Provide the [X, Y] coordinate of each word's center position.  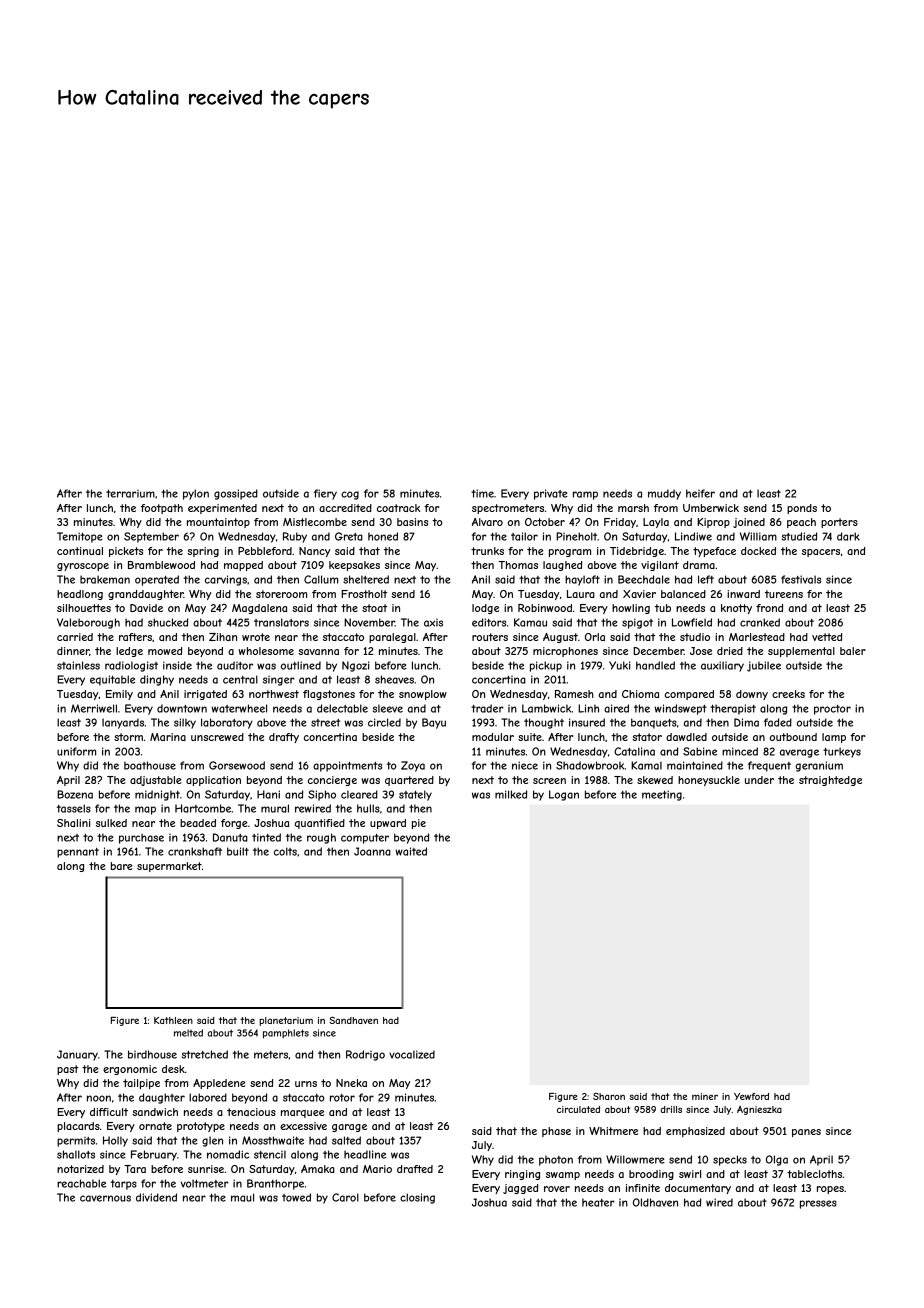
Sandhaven [353, 1020]
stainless [78, 665]
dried [730, 651]
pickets [126, 552]
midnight [157, 795]
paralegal [392, 638]
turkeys [842, 752]
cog [350, 495]
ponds [802, 509]
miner [705, 1096]
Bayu [434, 723]
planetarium [286, 1021]
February [154, 1155]
